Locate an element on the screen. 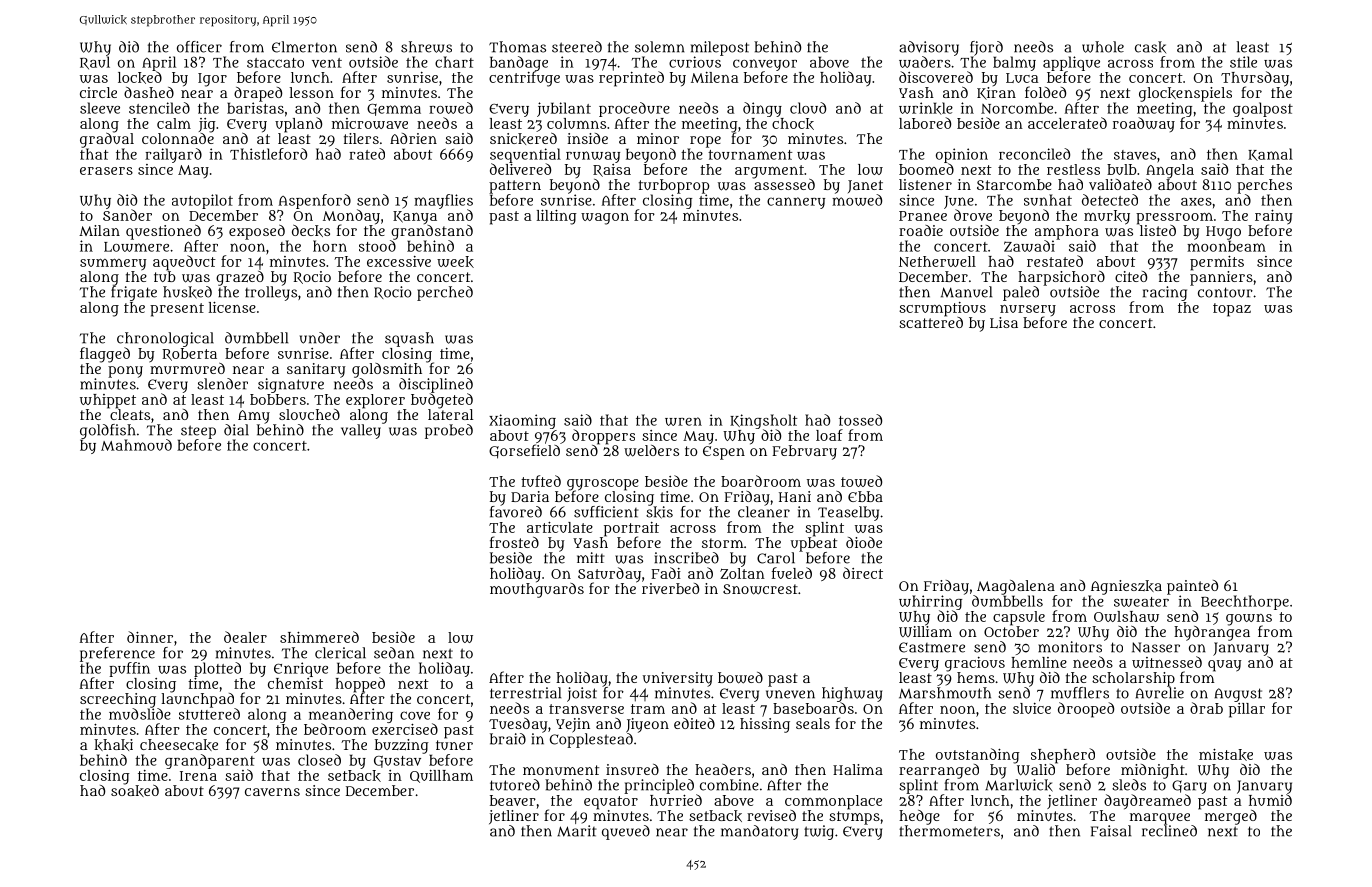 The height and width of the screenshot is (887, 1372). Lisa is located at coordinates (1004, 322).
